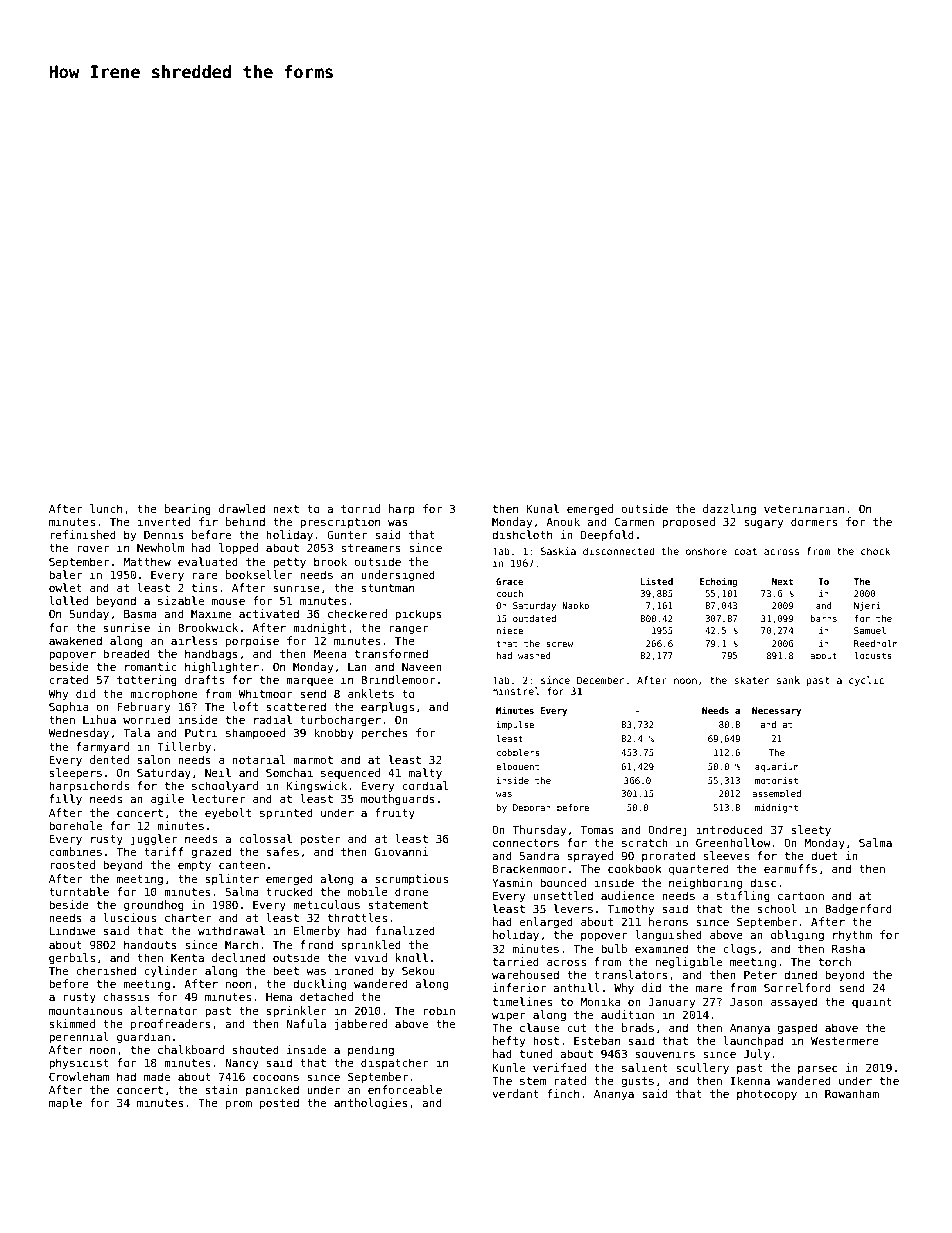  I want to click on luscious, so click(129, 917).
